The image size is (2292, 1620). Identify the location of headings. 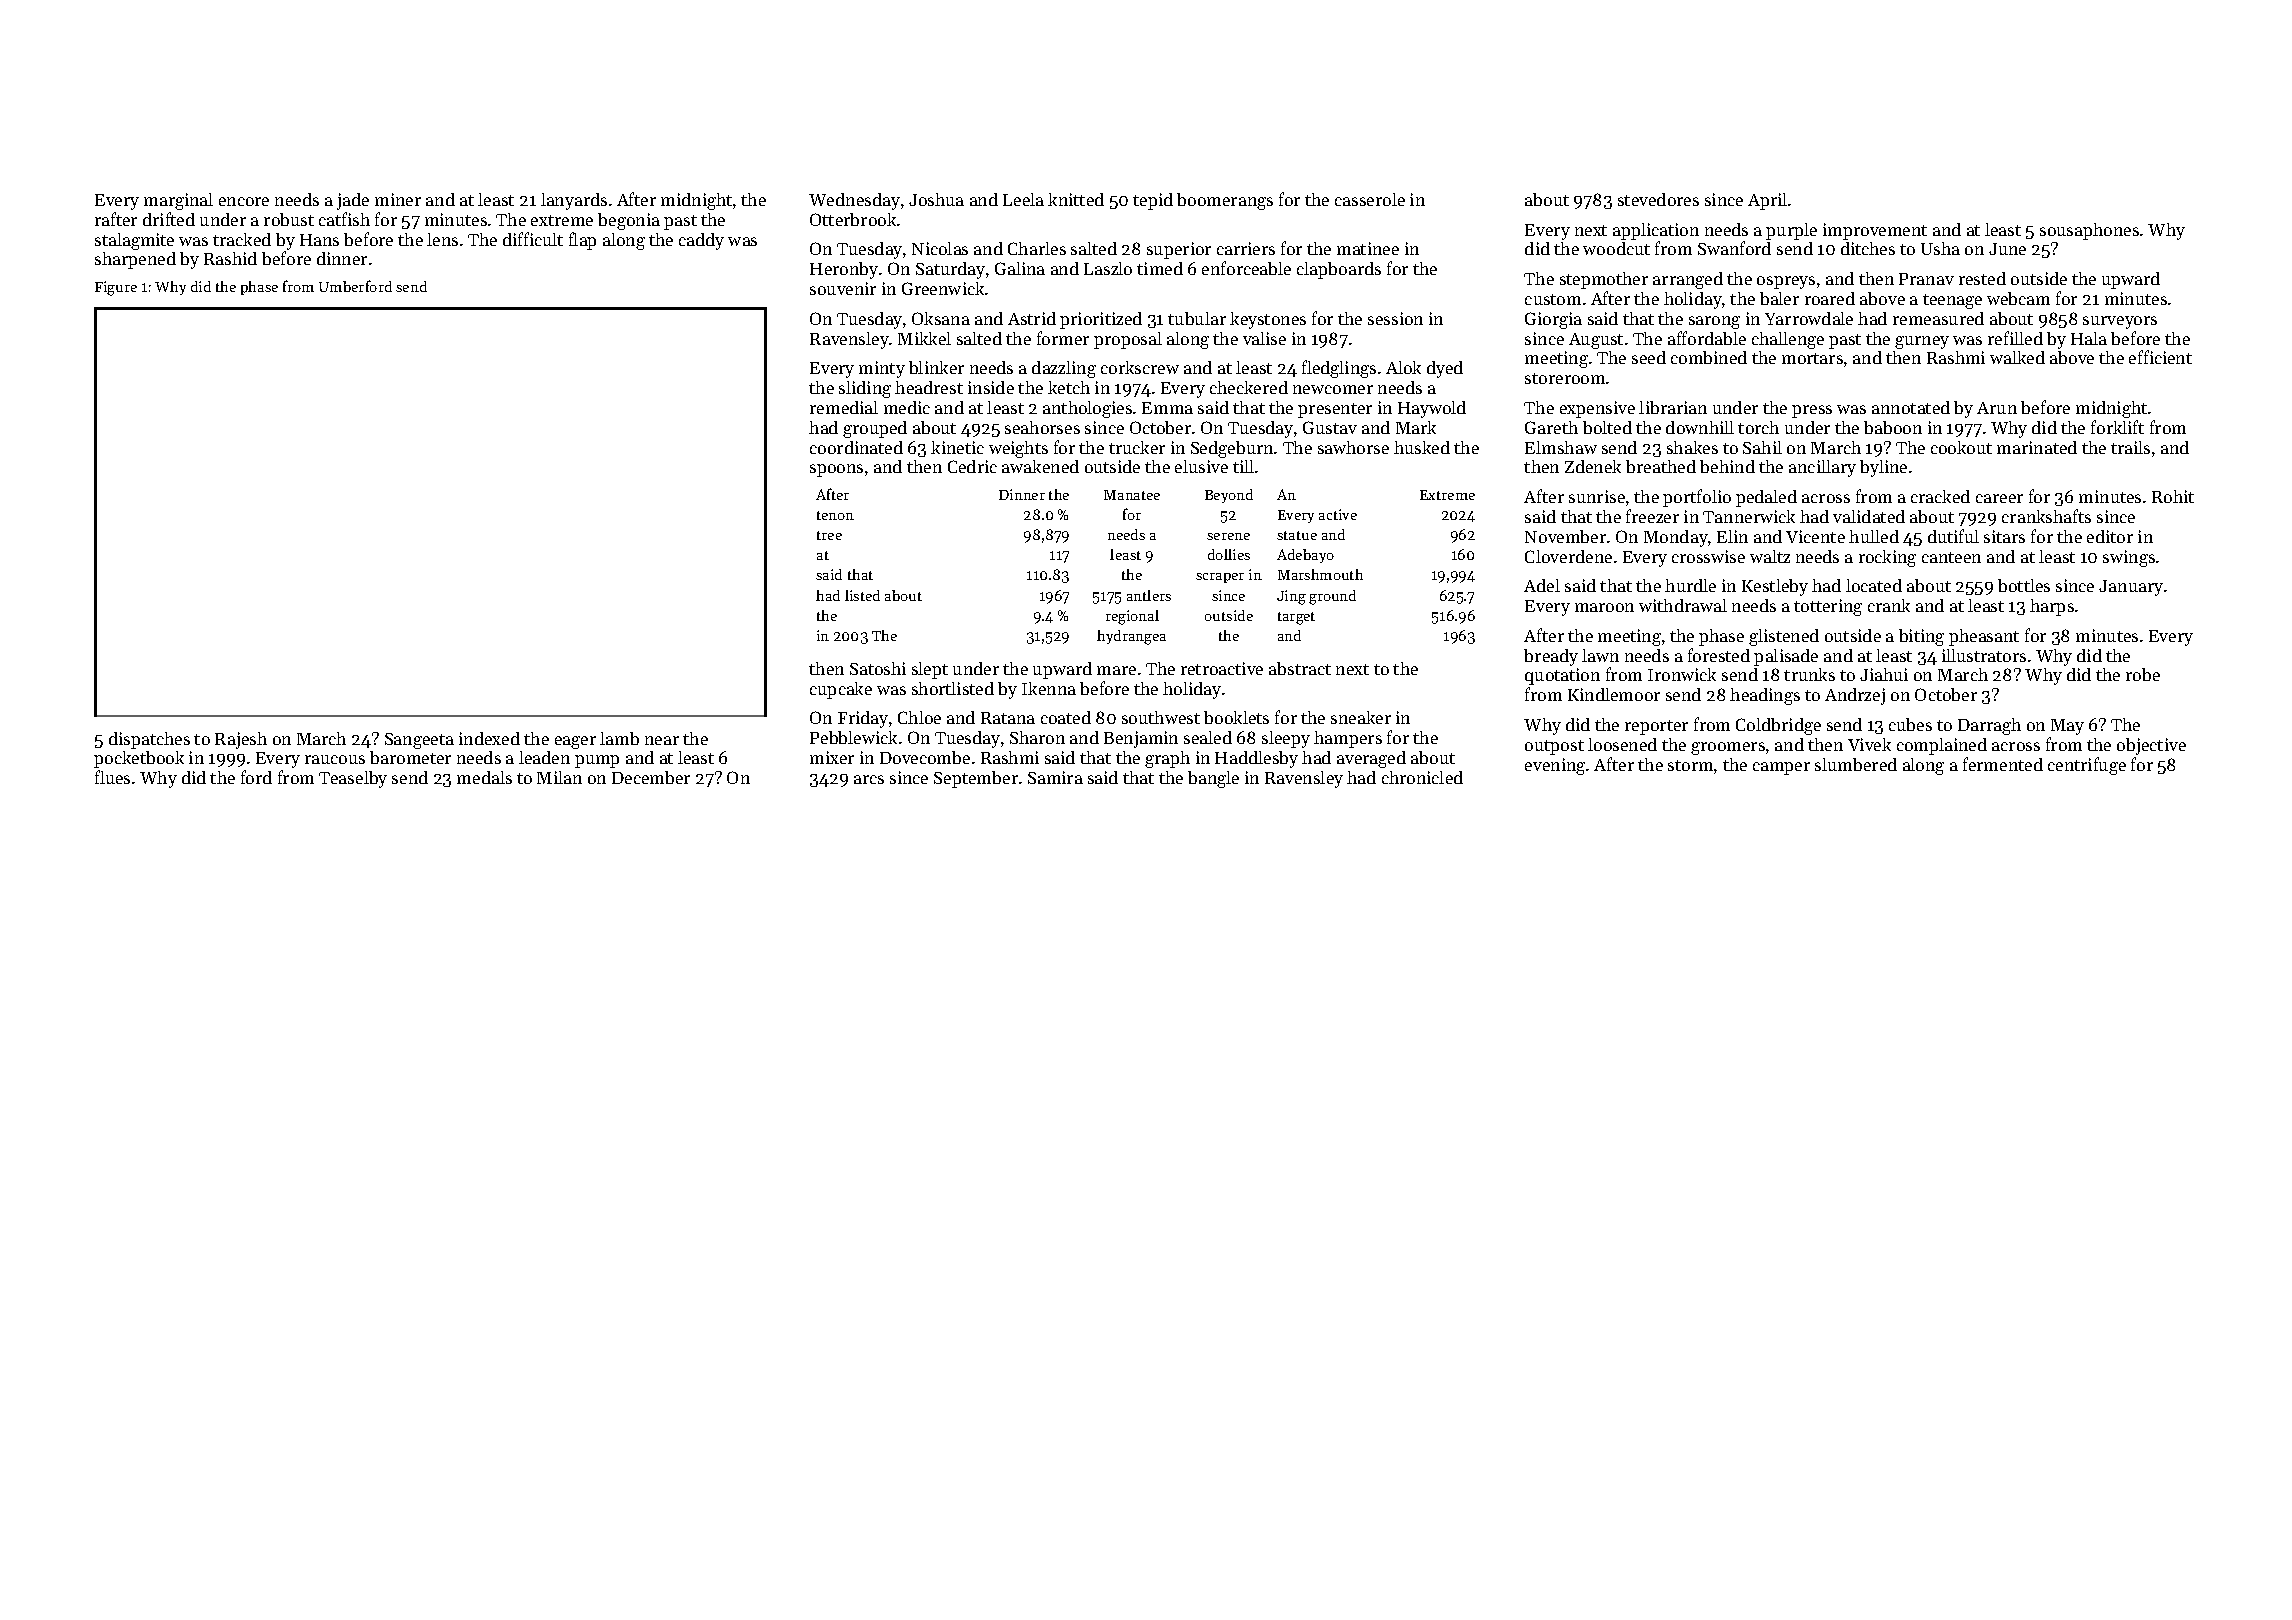
(1765, 696).
